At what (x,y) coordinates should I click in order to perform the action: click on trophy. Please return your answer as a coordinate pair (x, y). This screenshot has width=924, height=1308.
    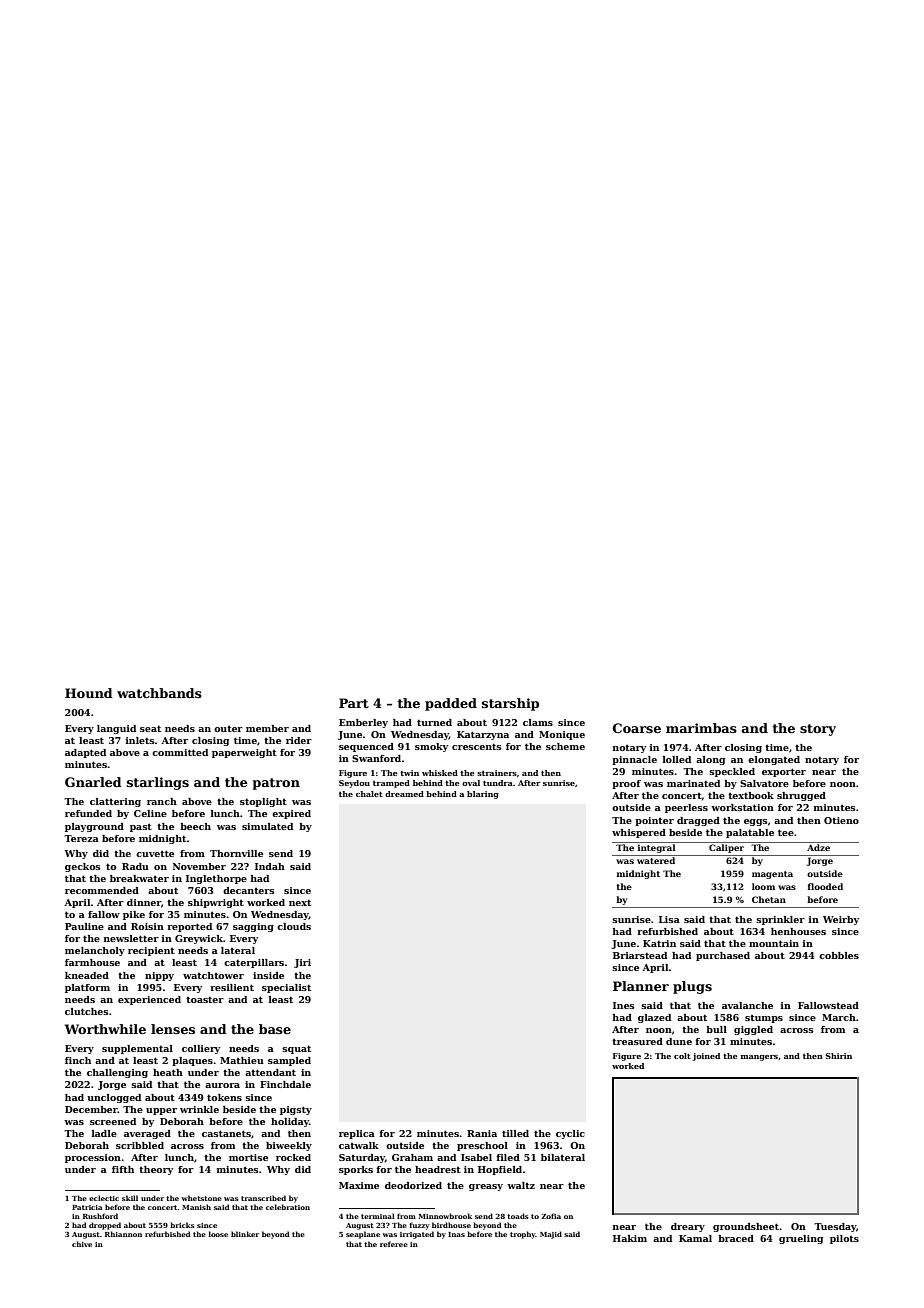
    Looking at the image, I should click on (523, 1235).
